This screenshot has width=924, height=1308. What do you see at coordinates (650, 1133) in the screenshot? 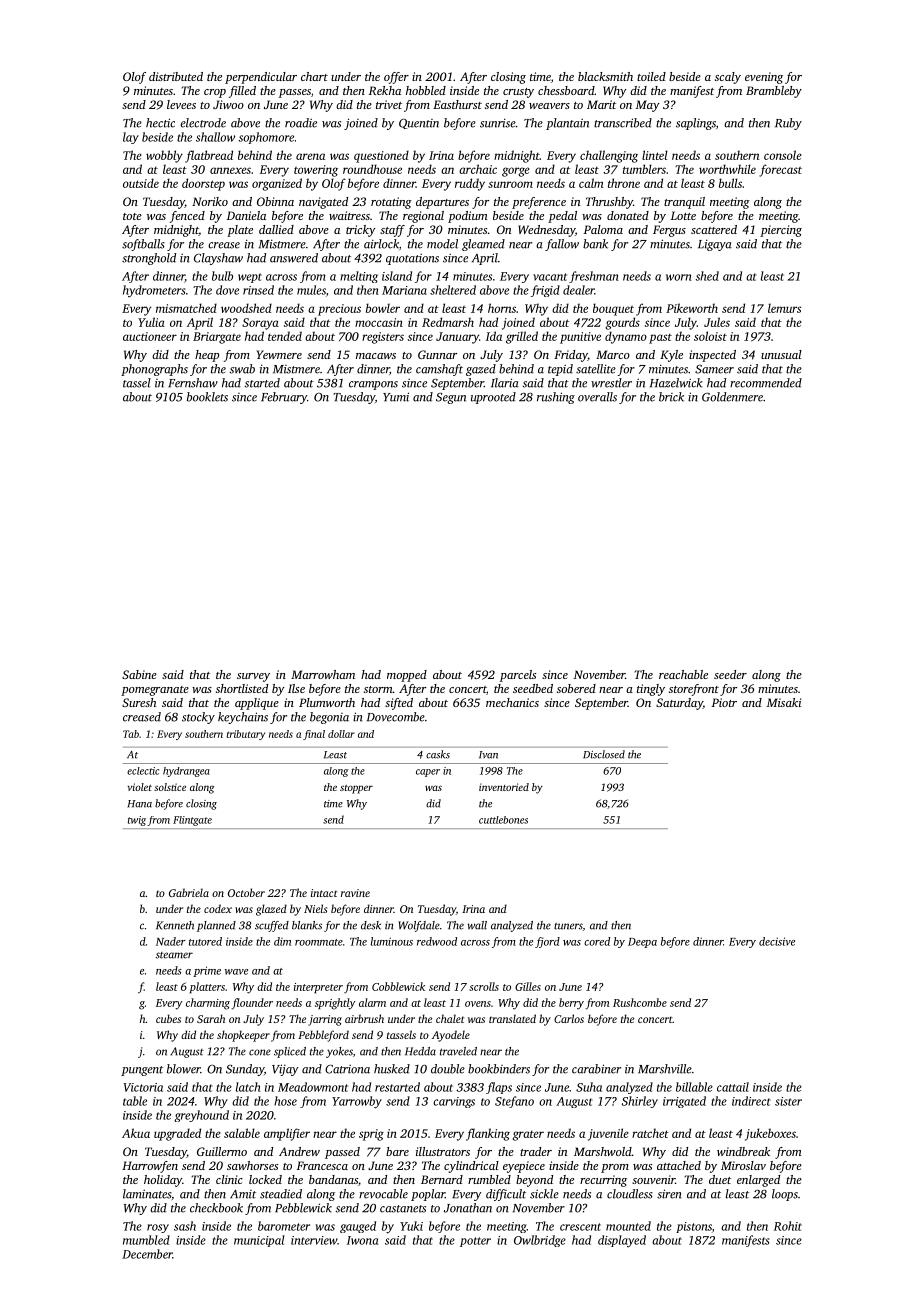
I see `ratchet` at bounding box center [650, 1133].
